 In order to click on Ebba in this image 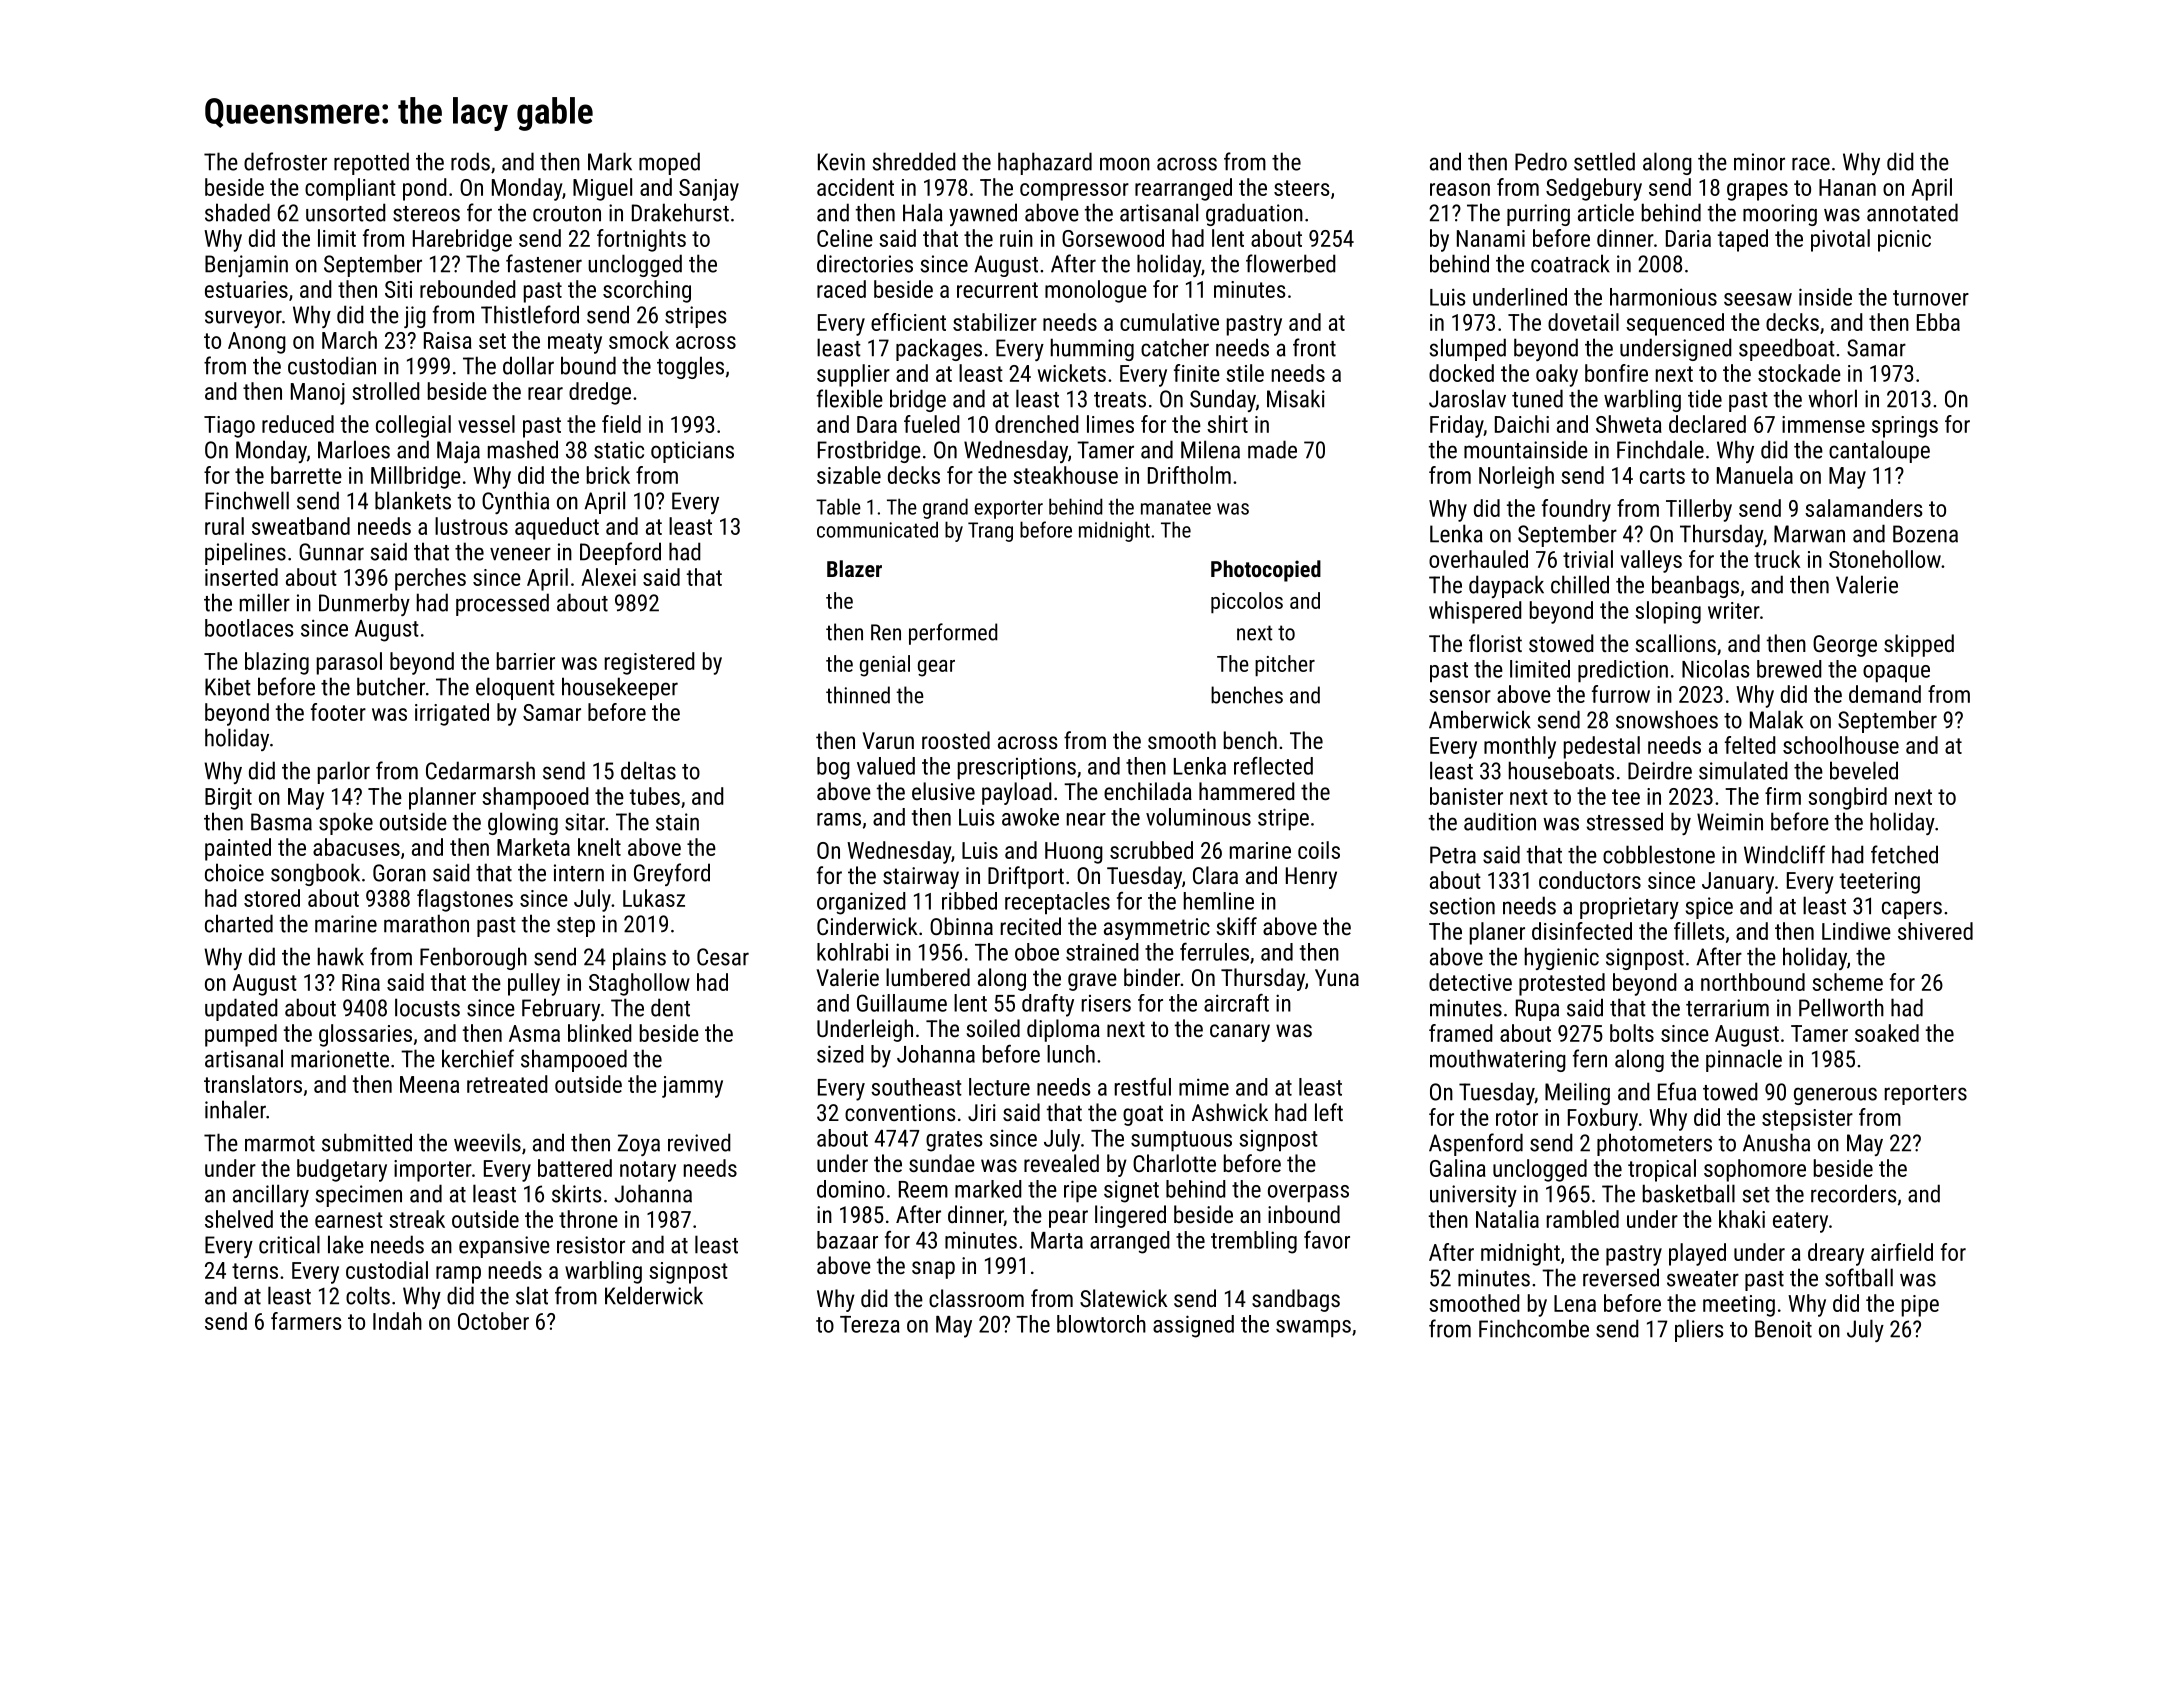, I will do `click(1938, 322)`.
